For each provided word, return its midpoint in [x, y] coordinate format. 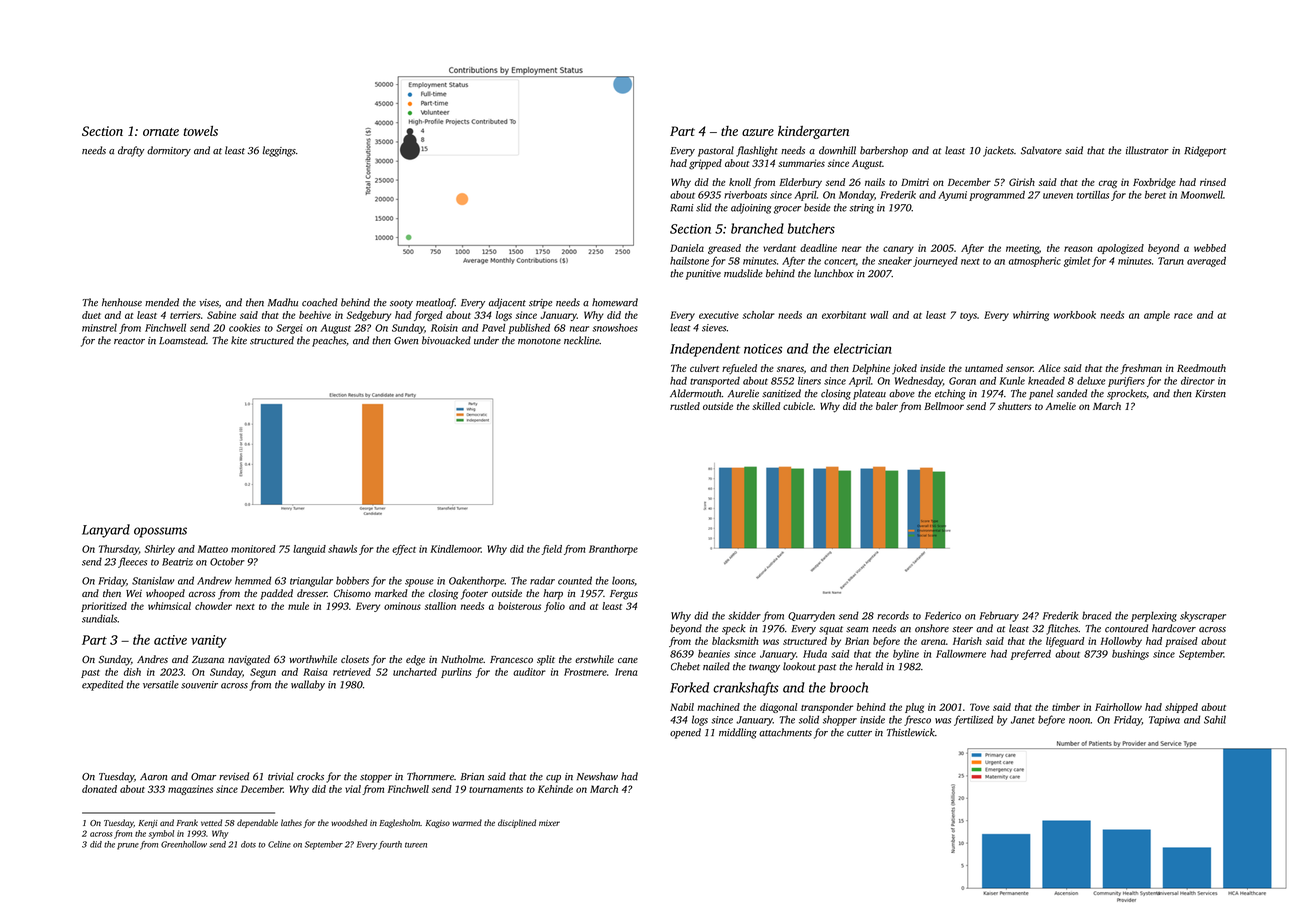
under [486, 340]
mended [162, 302]
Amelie [1061, 406]
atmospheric [1035, 262]
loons [623, 580]
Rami [682, 208]
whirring [1031, 316]
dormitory [169, 151]
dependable [257, 823]
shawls [342, 549]
